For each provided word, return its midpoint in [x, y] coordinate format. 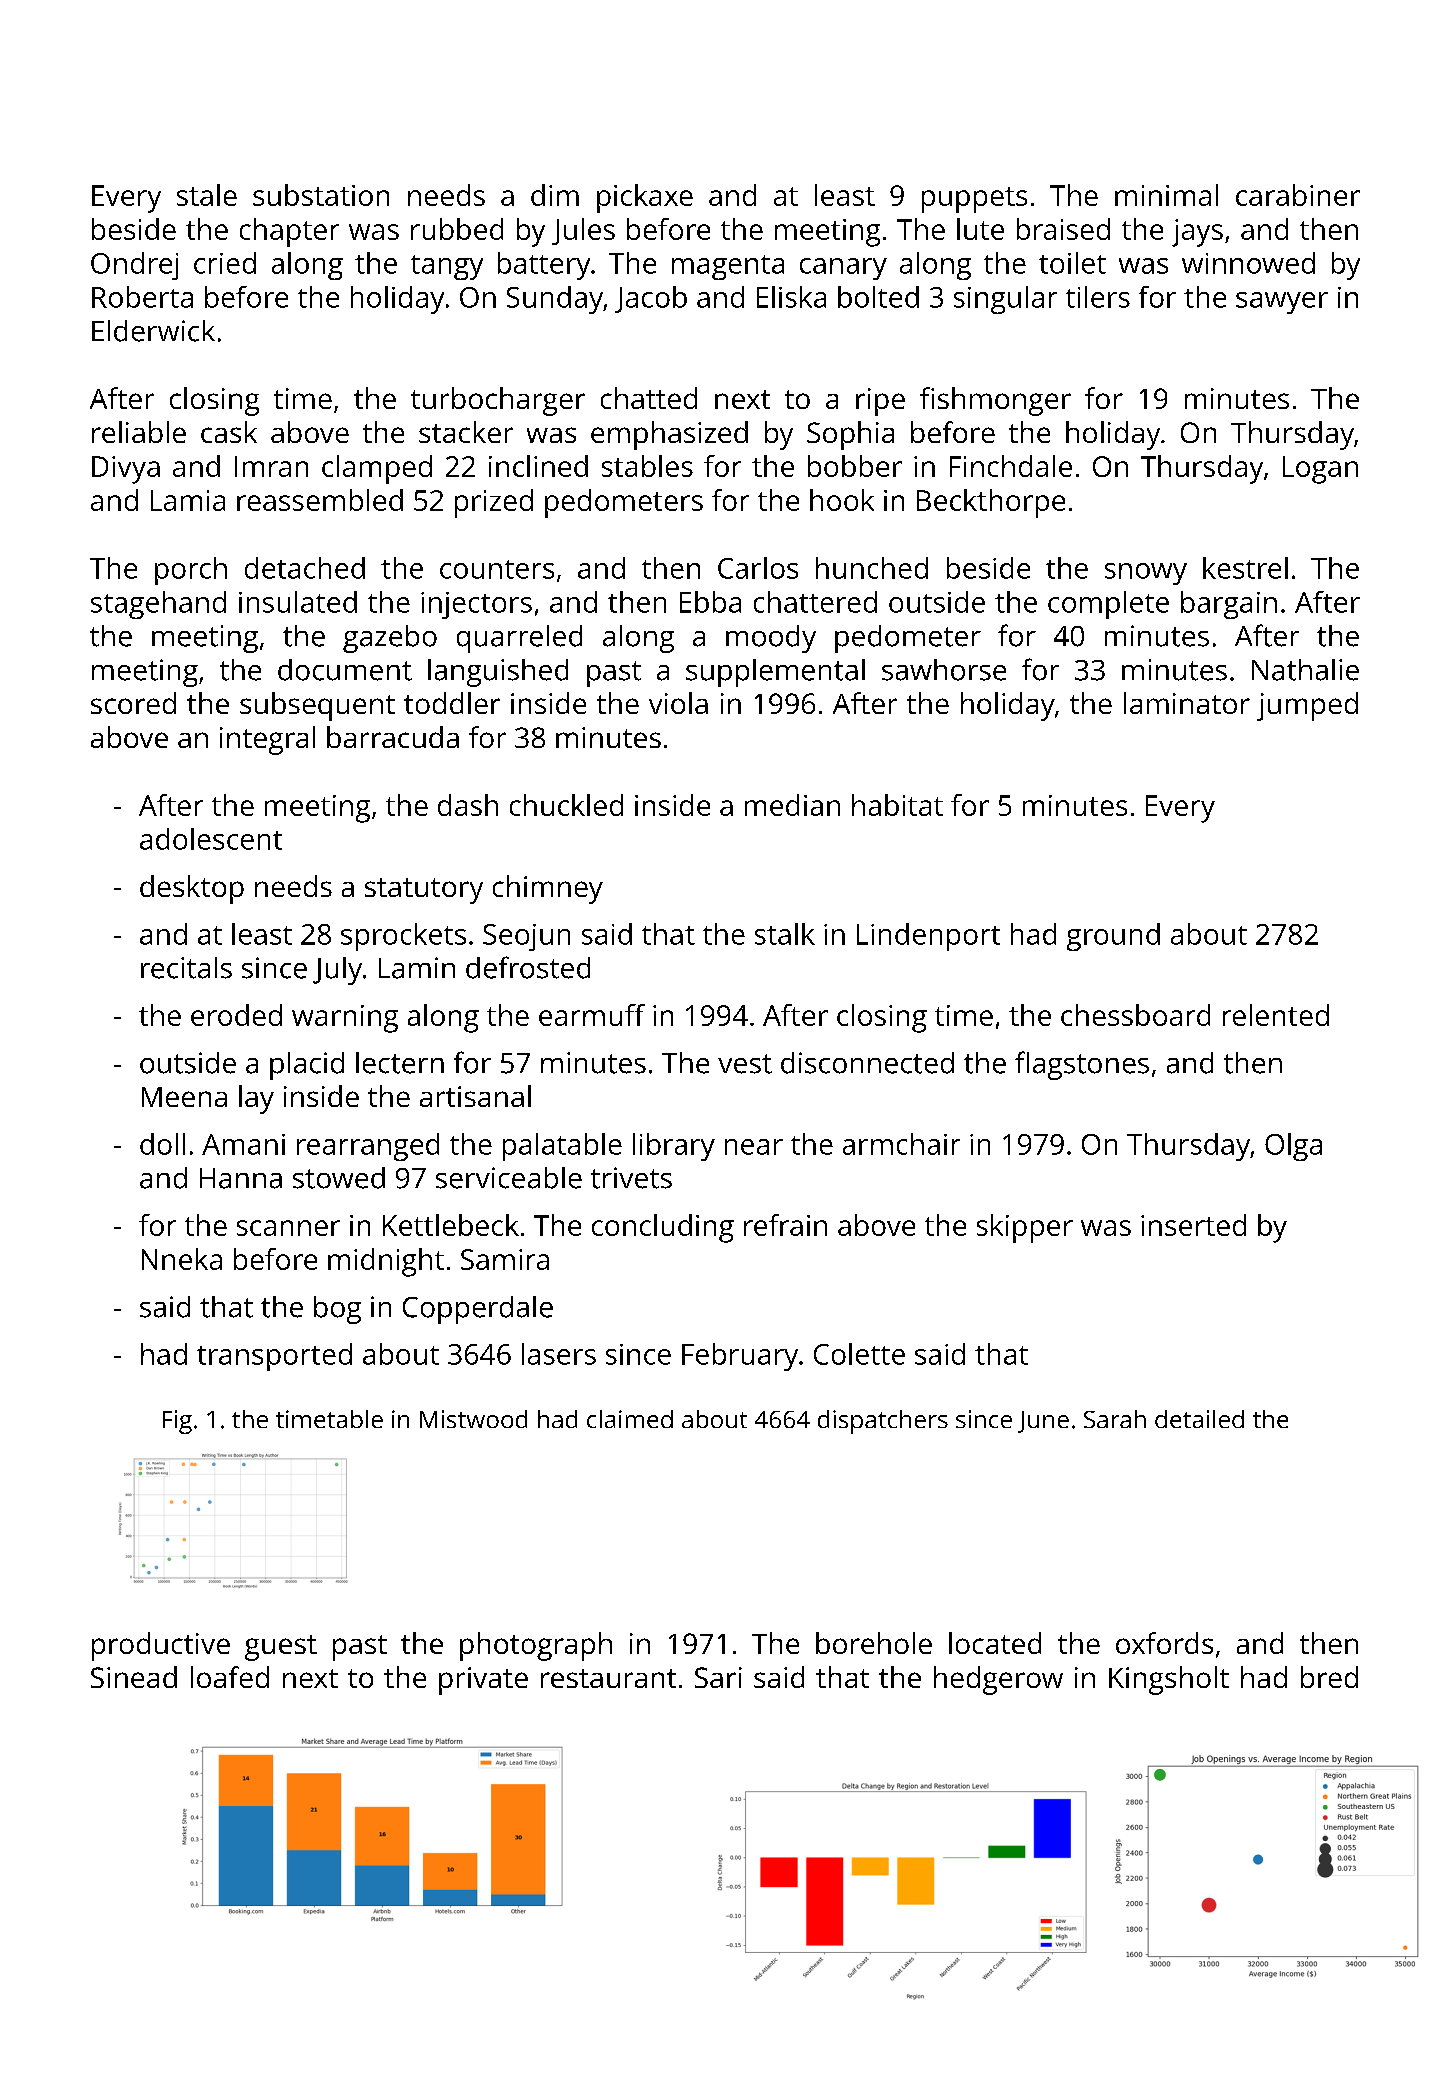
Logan [1320, 470]
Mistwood [473, 1419]
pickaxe [645, 198]
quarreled [519, 639]
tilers [1098, 297]
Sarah [1115, 1419]
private [483, 1681]
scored [133, 703]
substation [321, 195]
